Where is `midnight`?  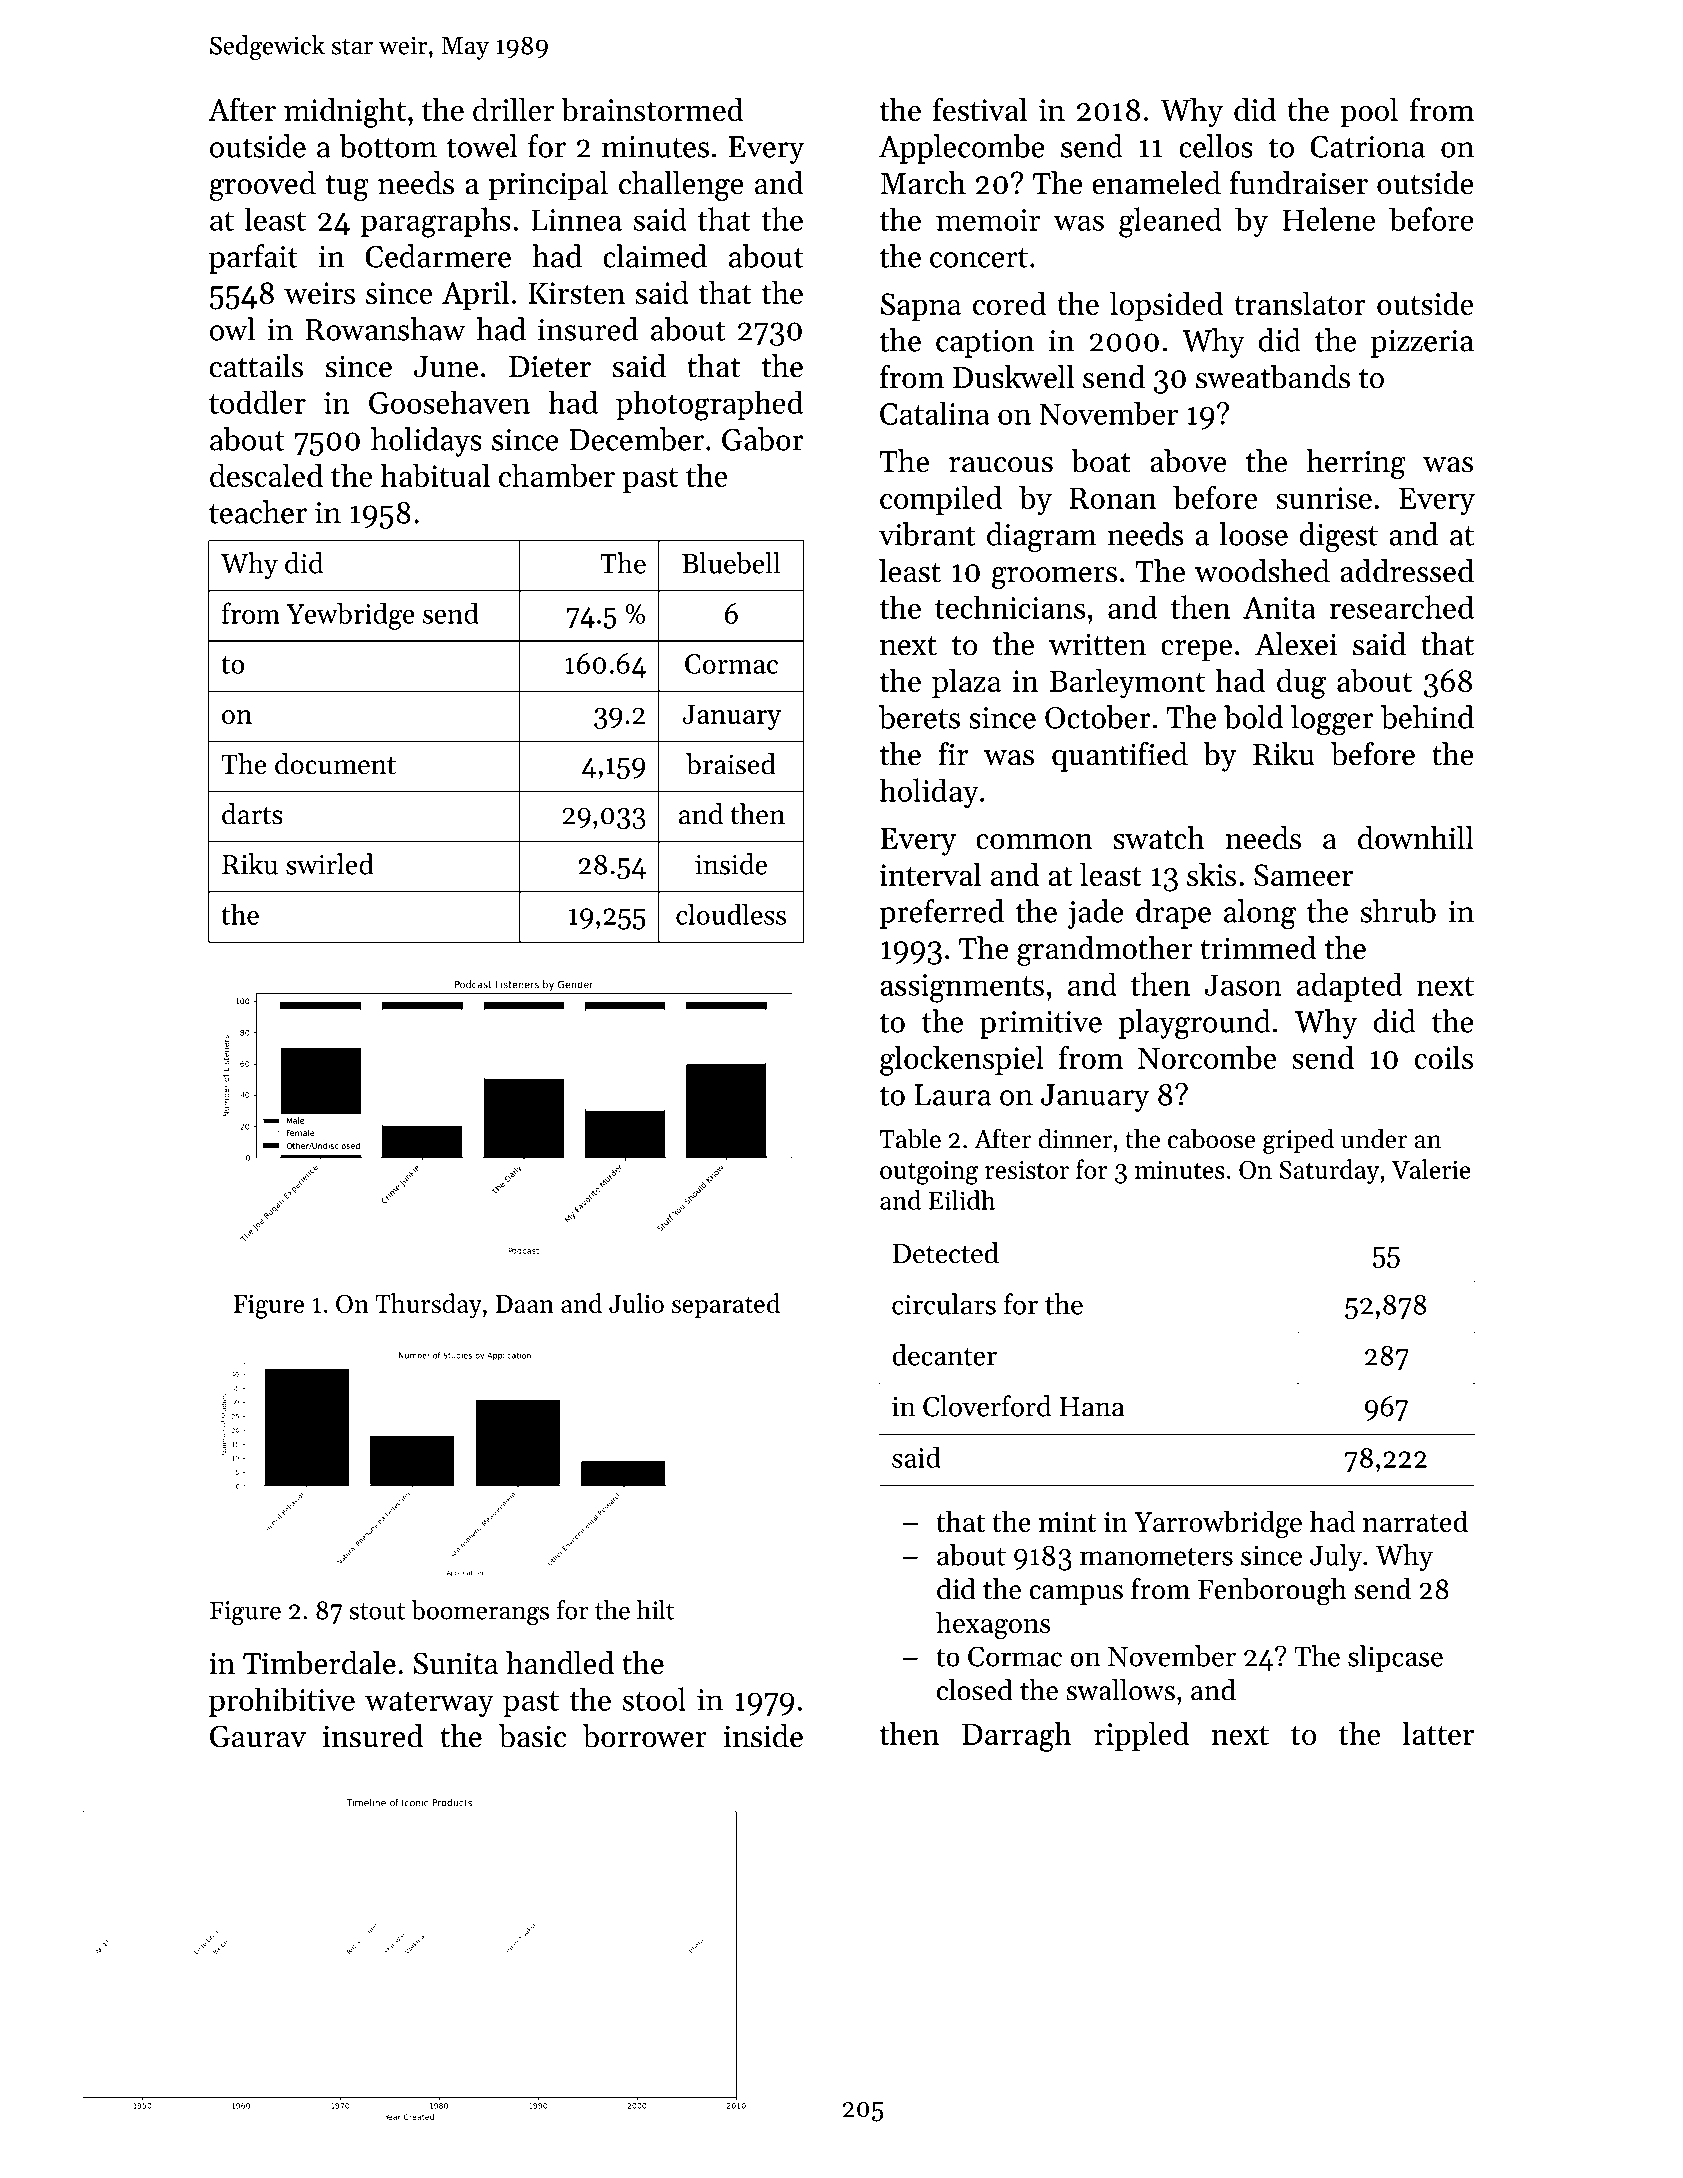
midnight is located at coordinates (345, 113).
